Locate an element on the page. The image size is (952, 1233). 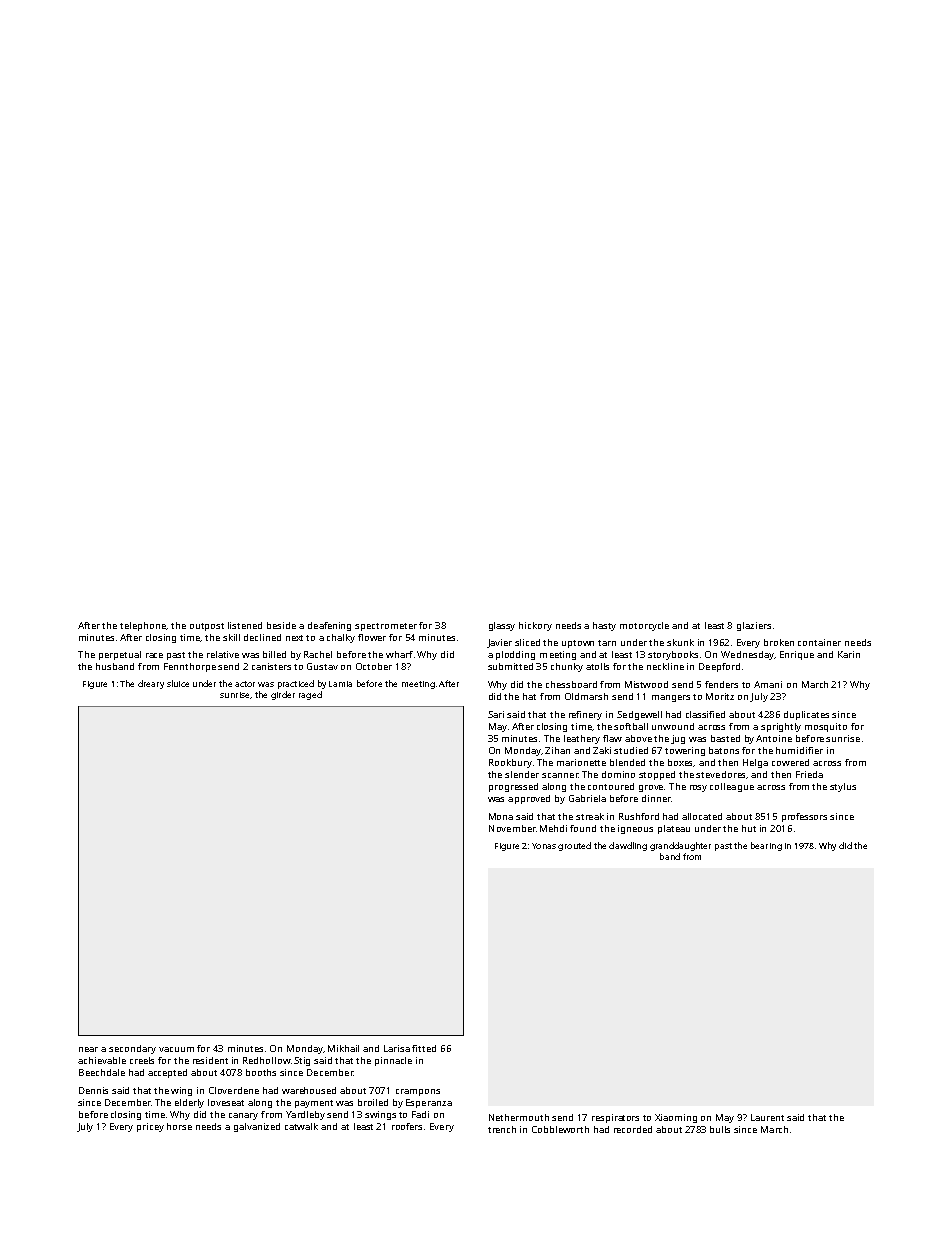
granddaughter is located at coordinates (680, 846).
